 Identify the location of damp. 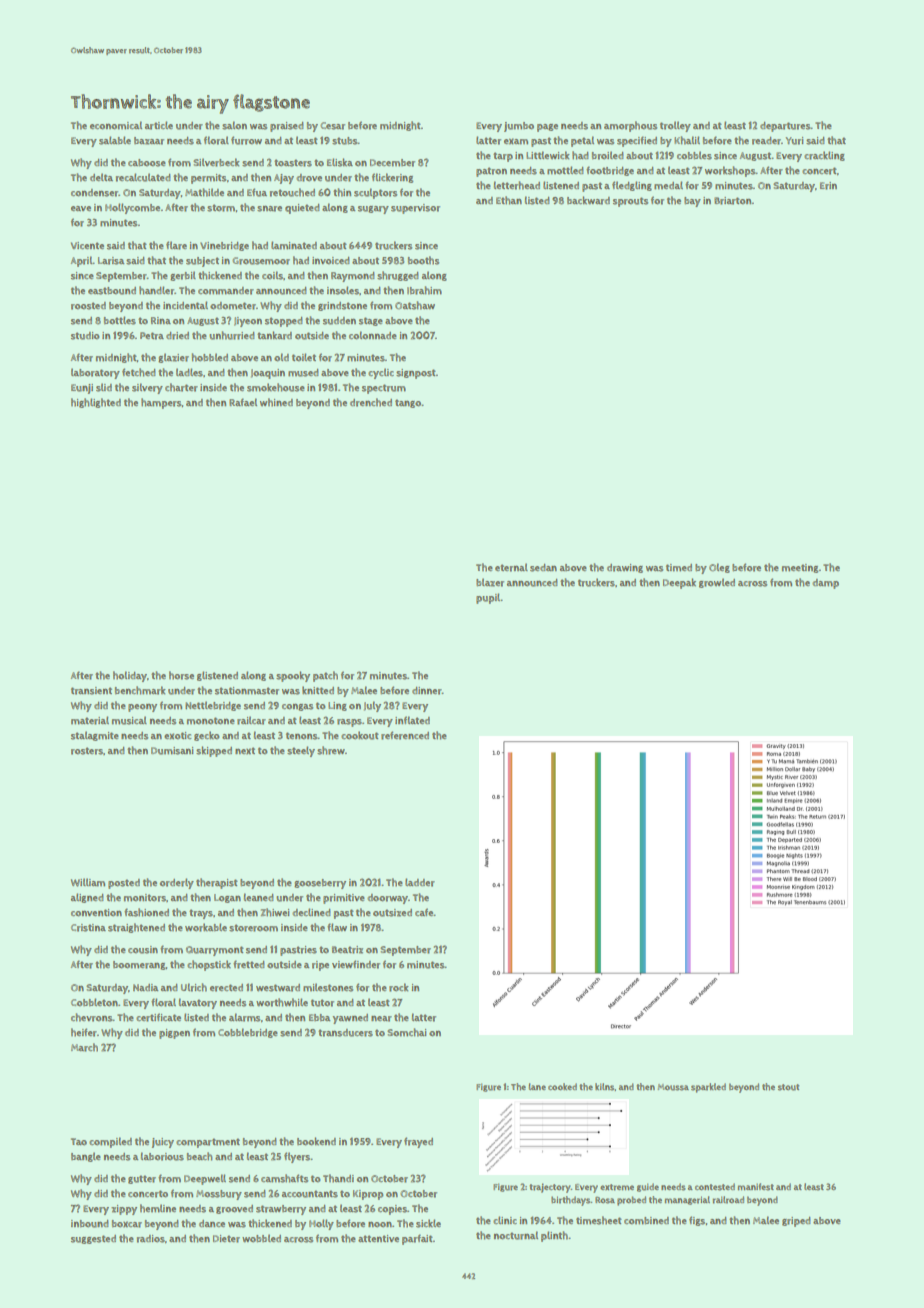
(825, 584).
